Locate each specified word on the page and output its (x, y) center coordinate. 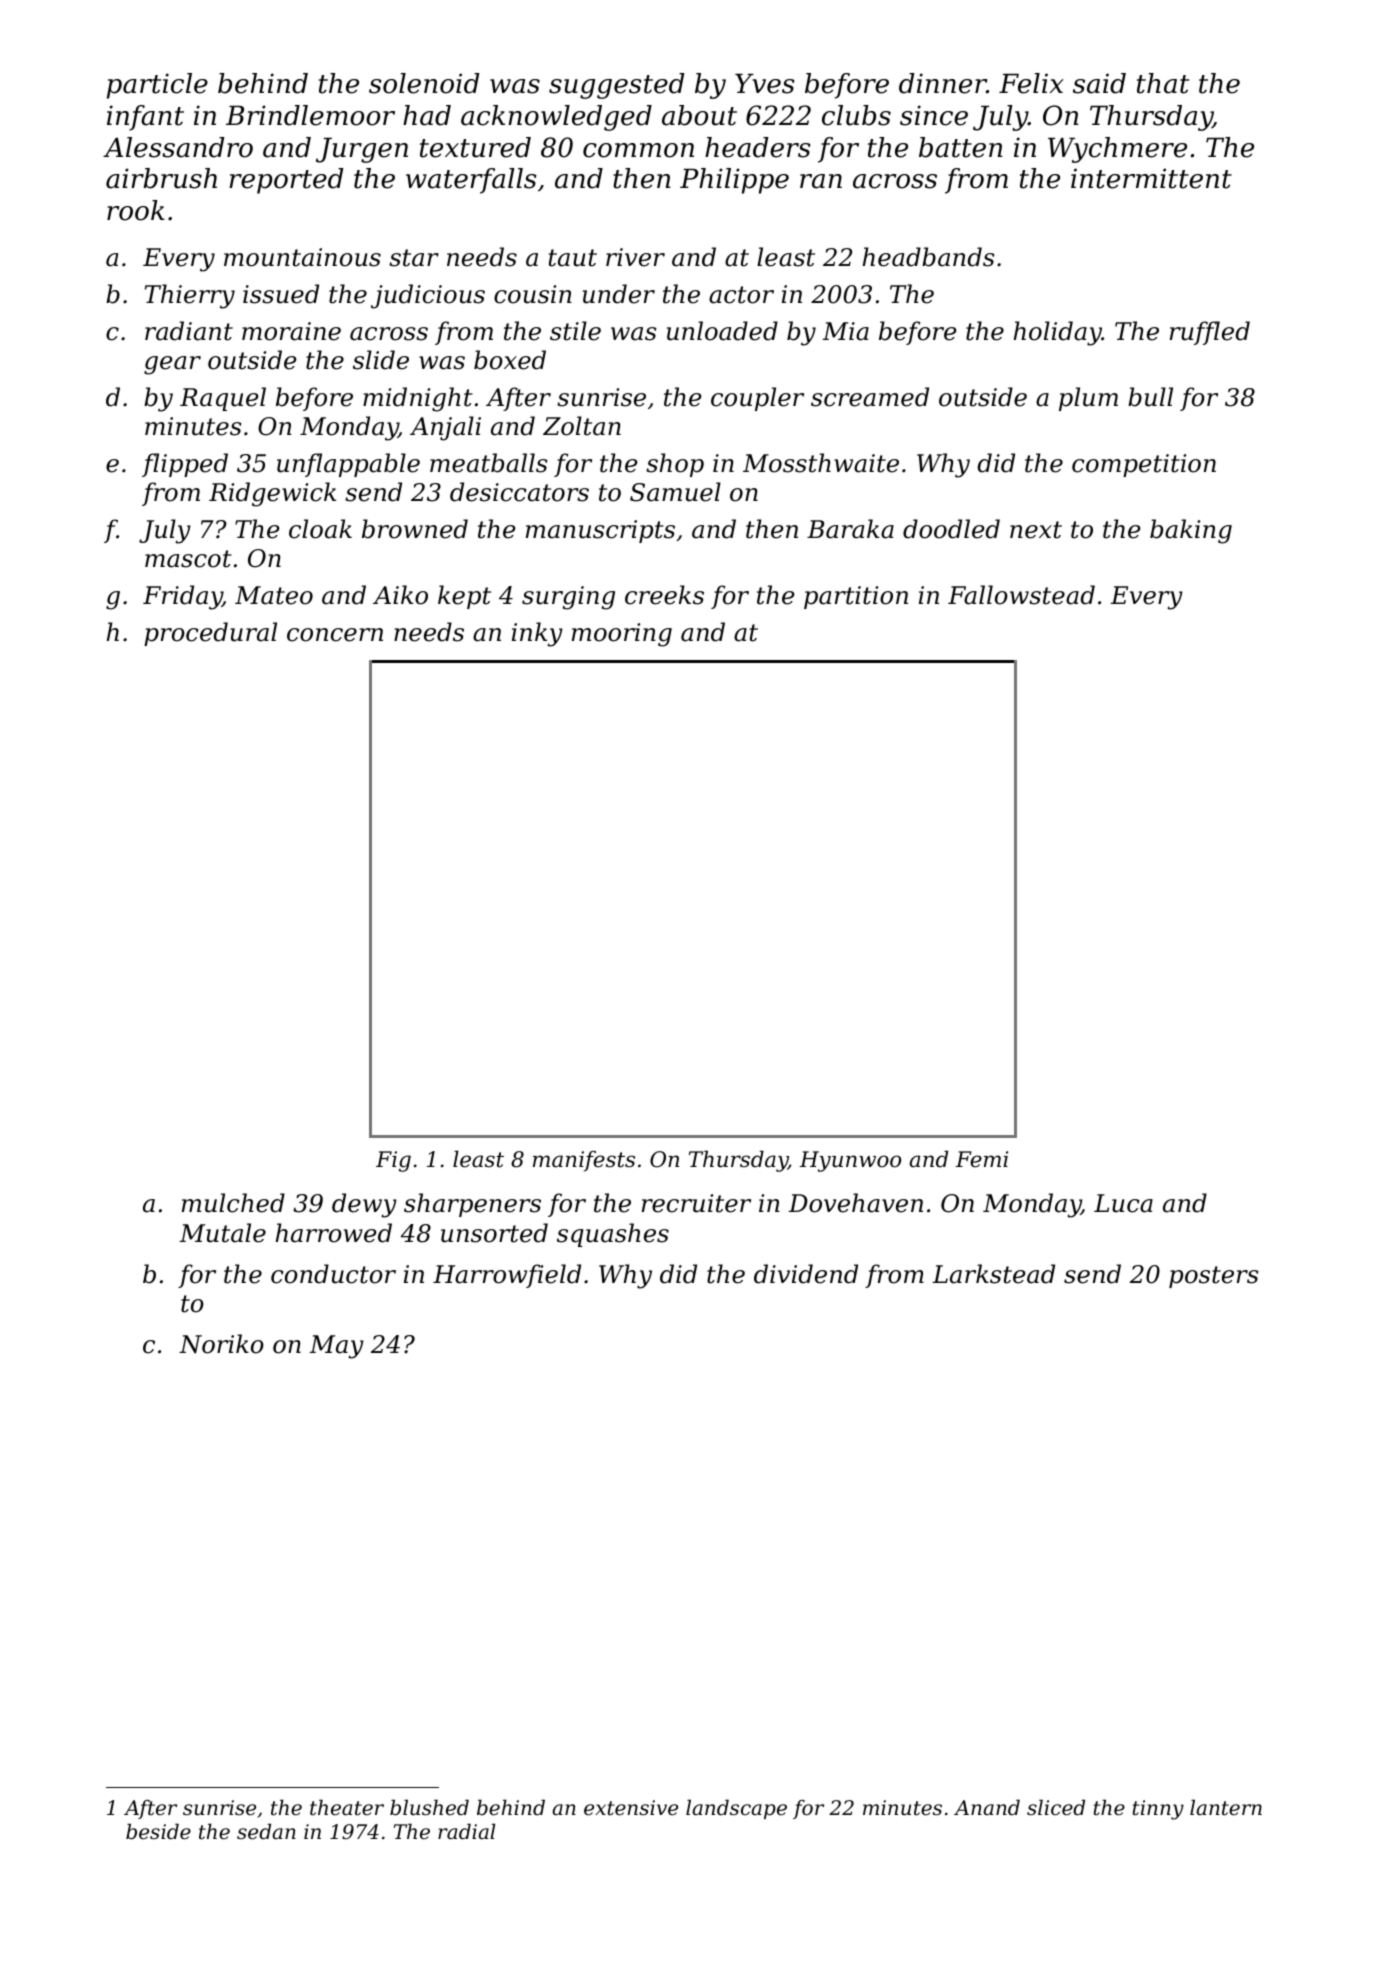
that (1163, 83)
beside (158, 1831)
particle (157, 86)
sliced (1056, 1807)
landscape (736, 1809)
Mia (845, 331)
